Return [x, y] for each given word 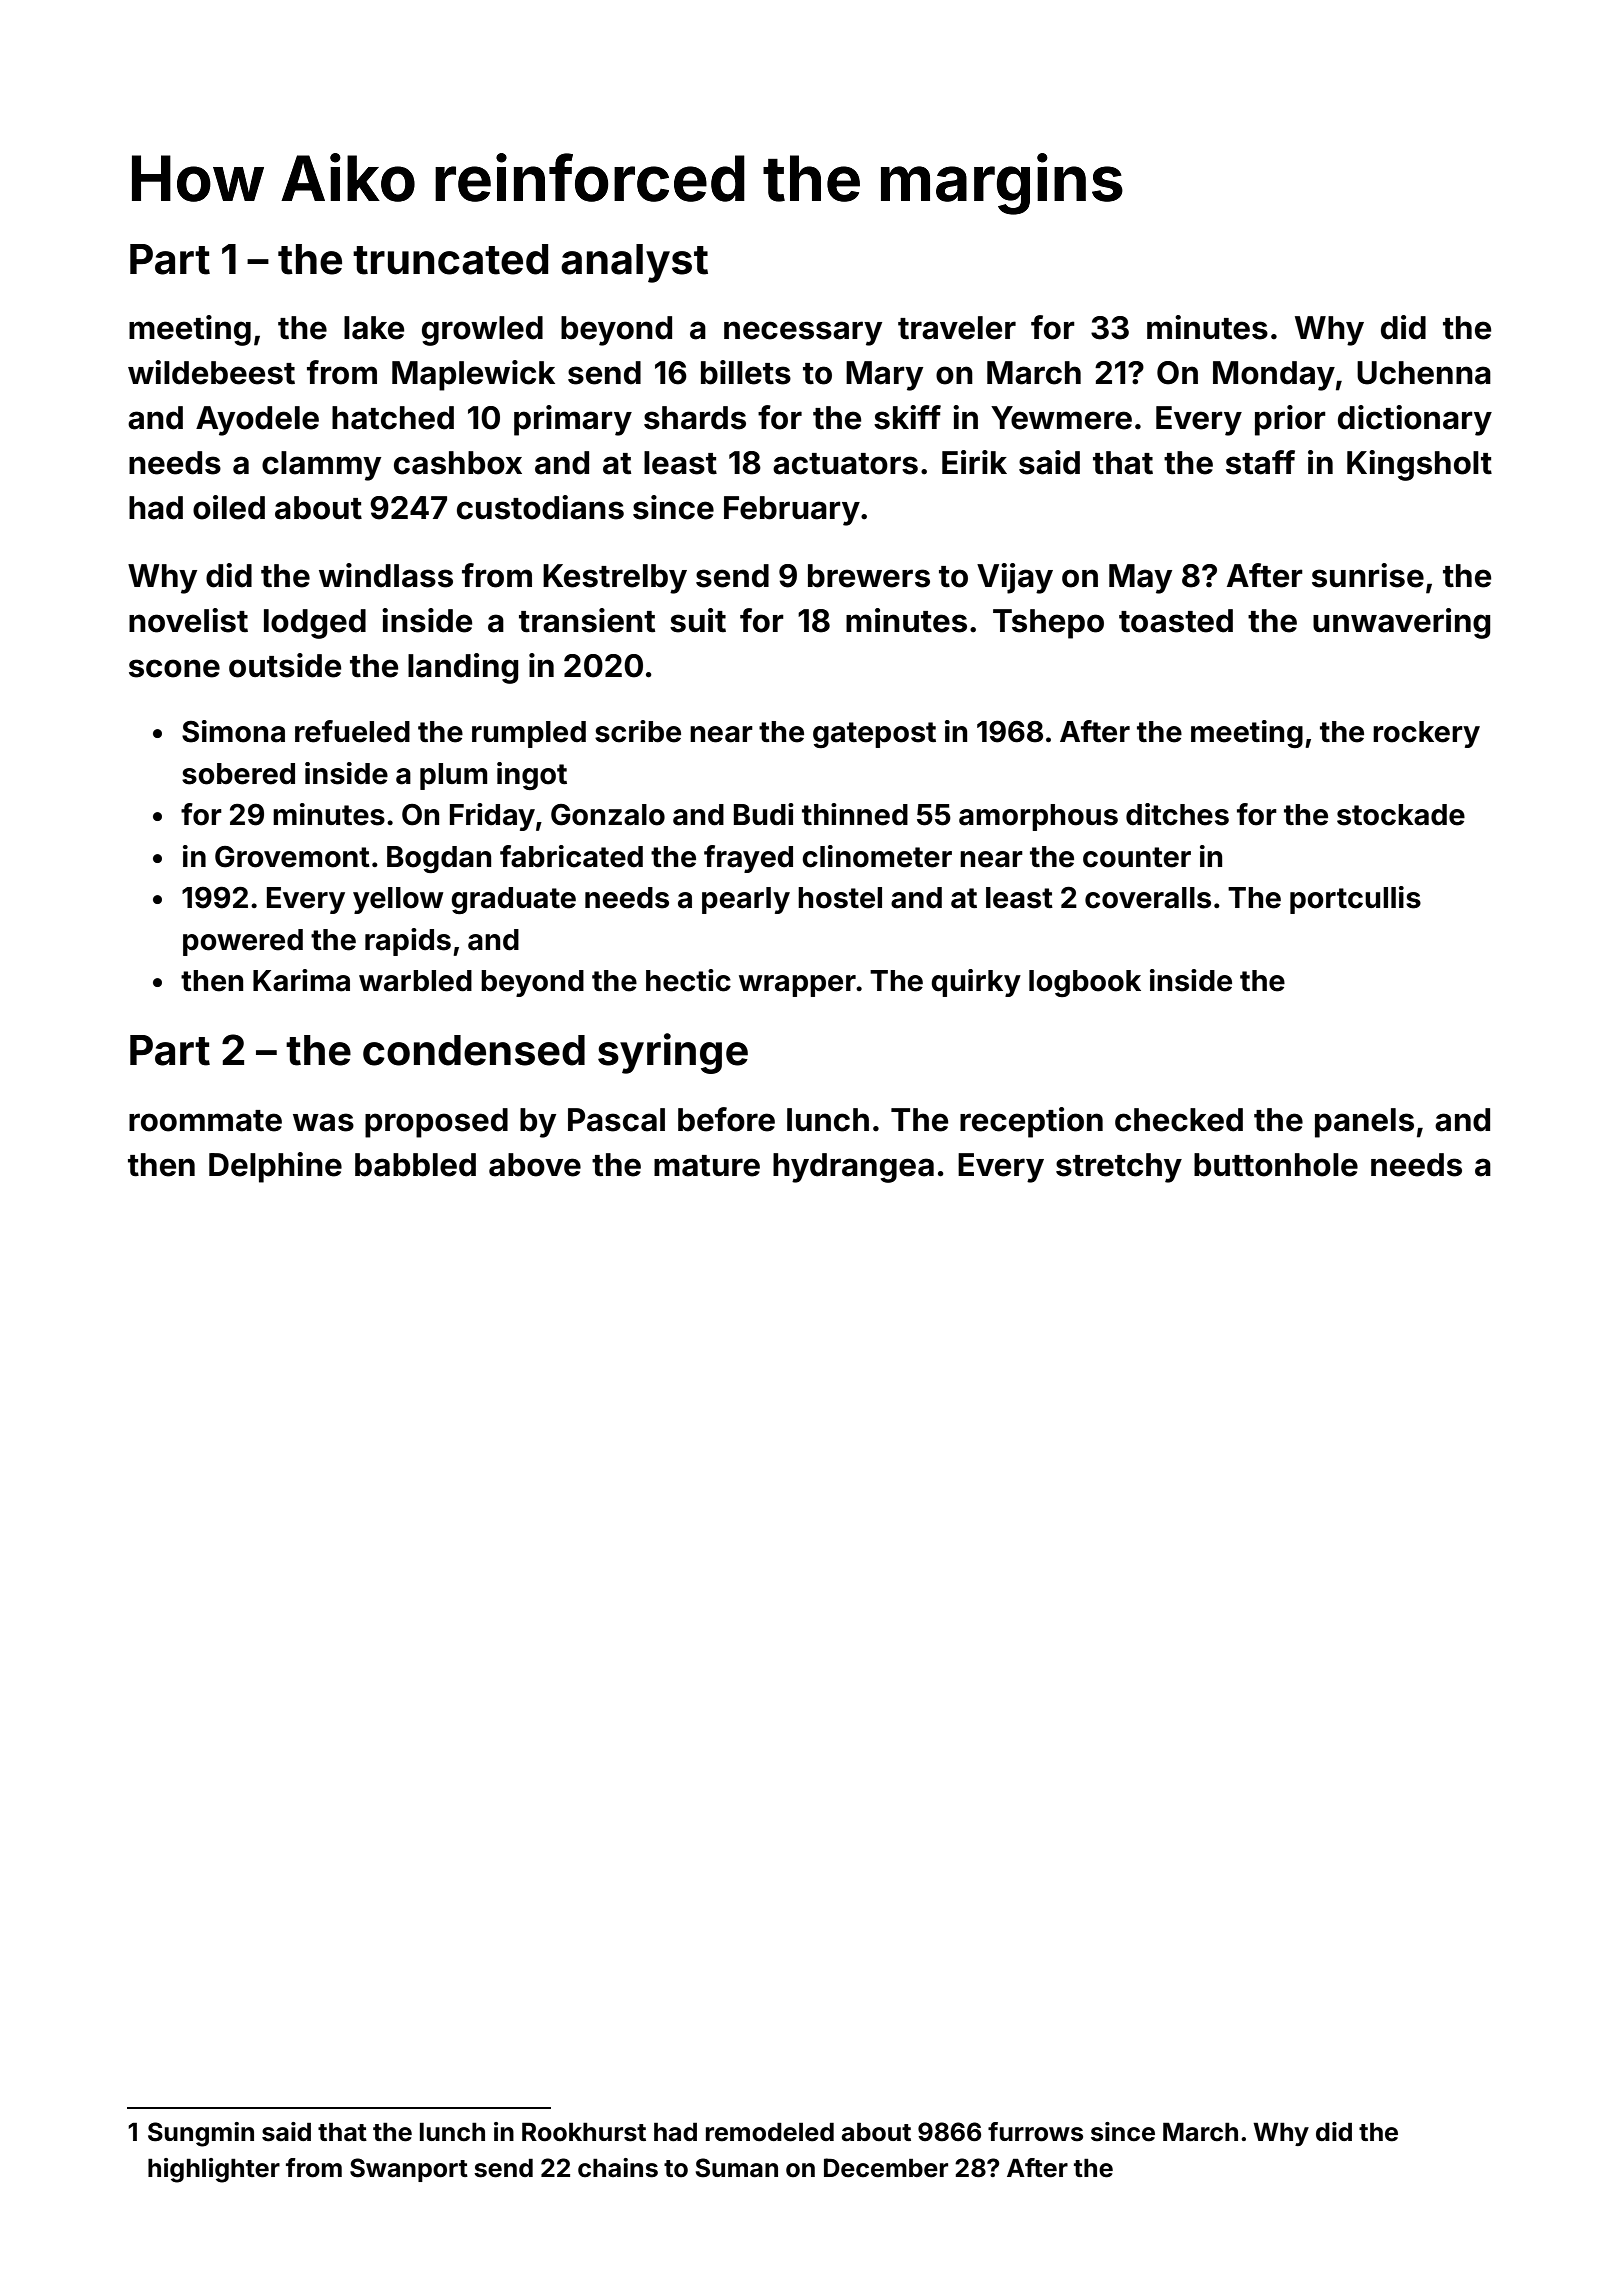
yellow [398, 900]
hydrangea [853, 1168]
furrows [1035, 2132]
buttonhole [1276, 1165]
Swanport [409, 2170]
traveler [957, 328]
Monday [1274, 376]
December [886, 2168]
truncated [450, 259]
